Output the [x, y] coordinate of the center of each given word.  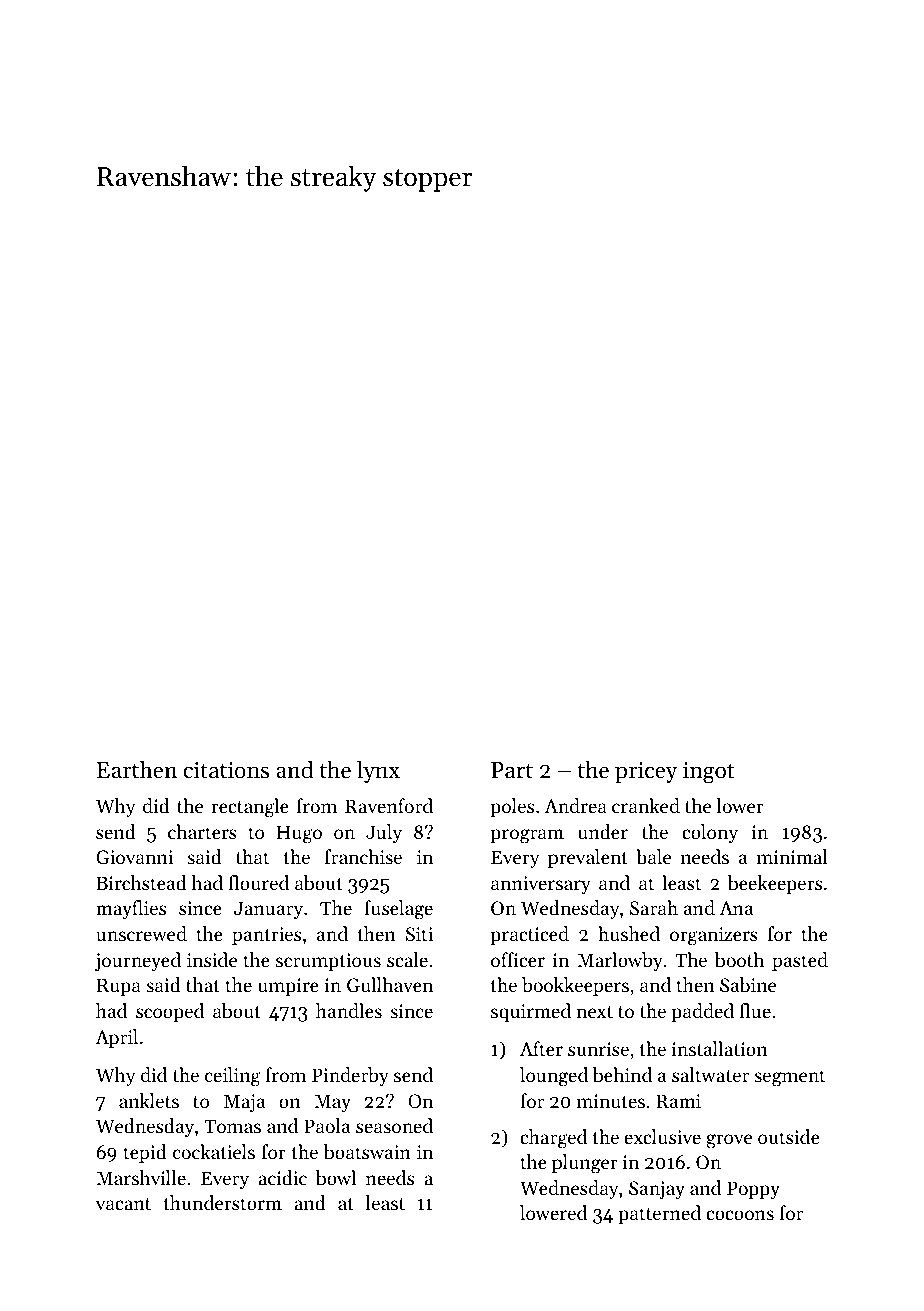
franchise [363, 856]
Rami [678, 1101]
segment [789, 1078]
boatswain [367, 1152]
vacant [123, 1204]
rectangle [250, 808]
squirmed [531, 1012]
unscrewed [141, 933]
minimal [792, 856]
